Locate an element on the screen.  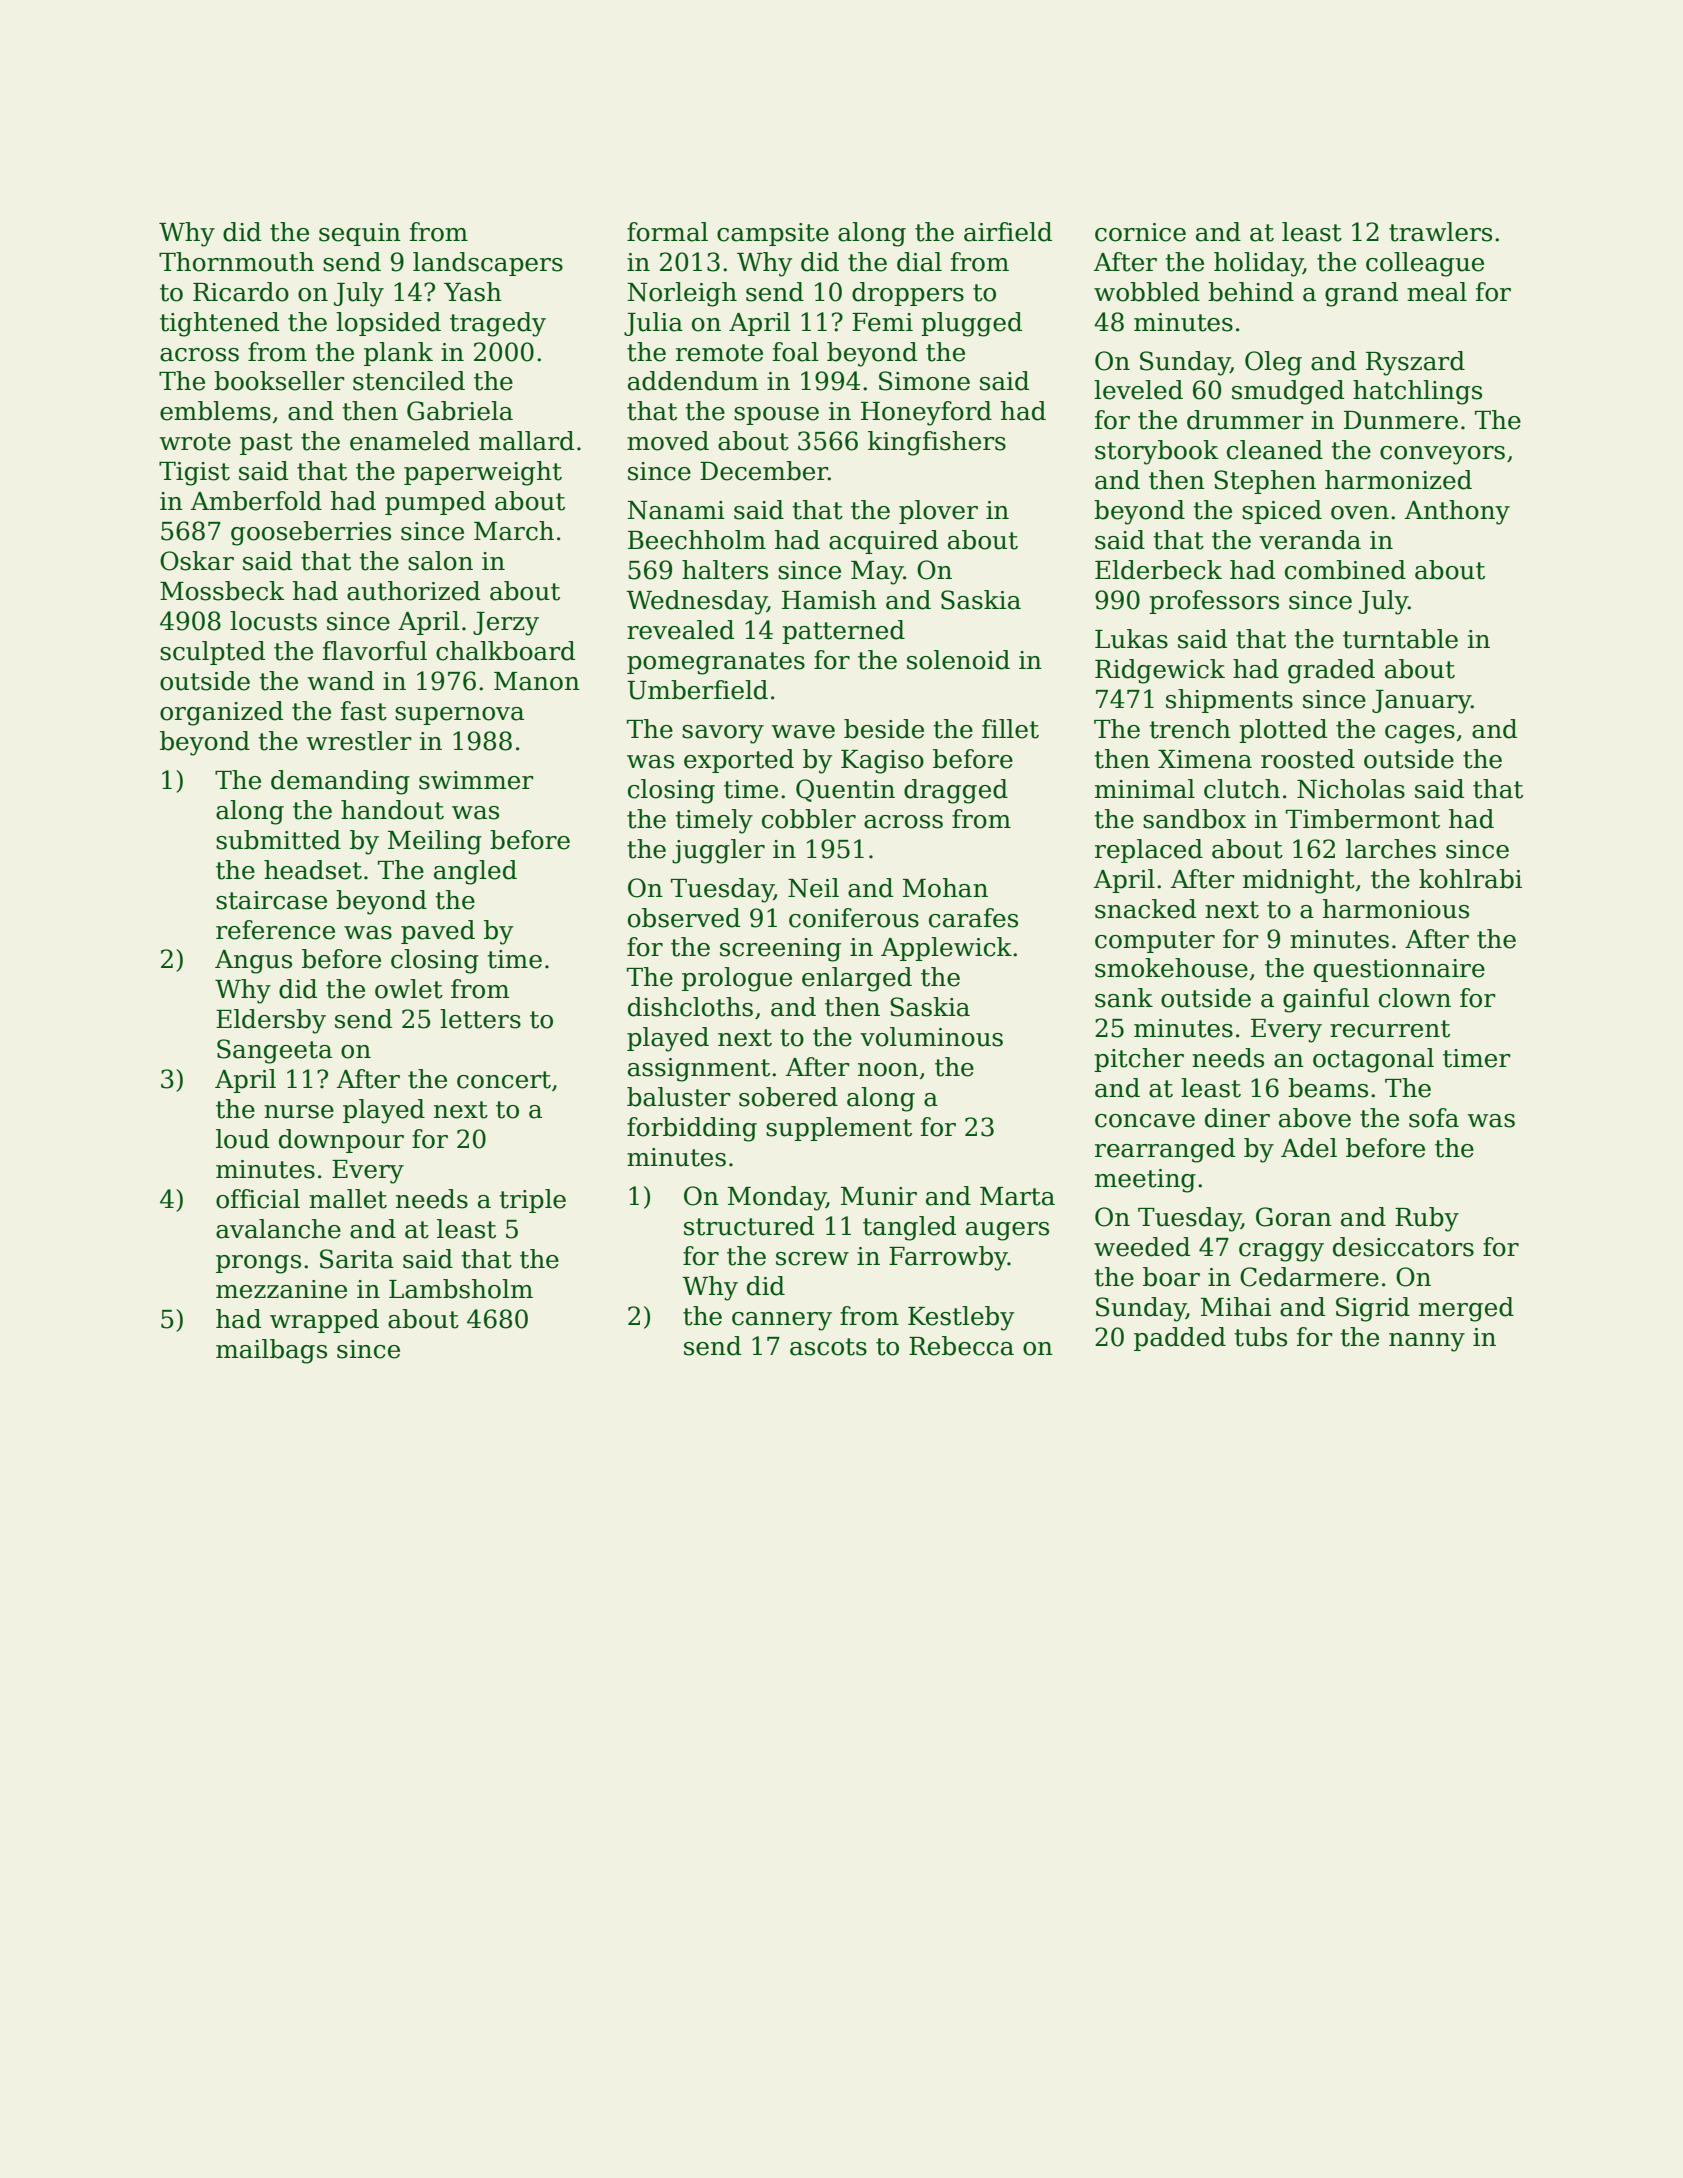
organized is located at coordinates (221, 713).
